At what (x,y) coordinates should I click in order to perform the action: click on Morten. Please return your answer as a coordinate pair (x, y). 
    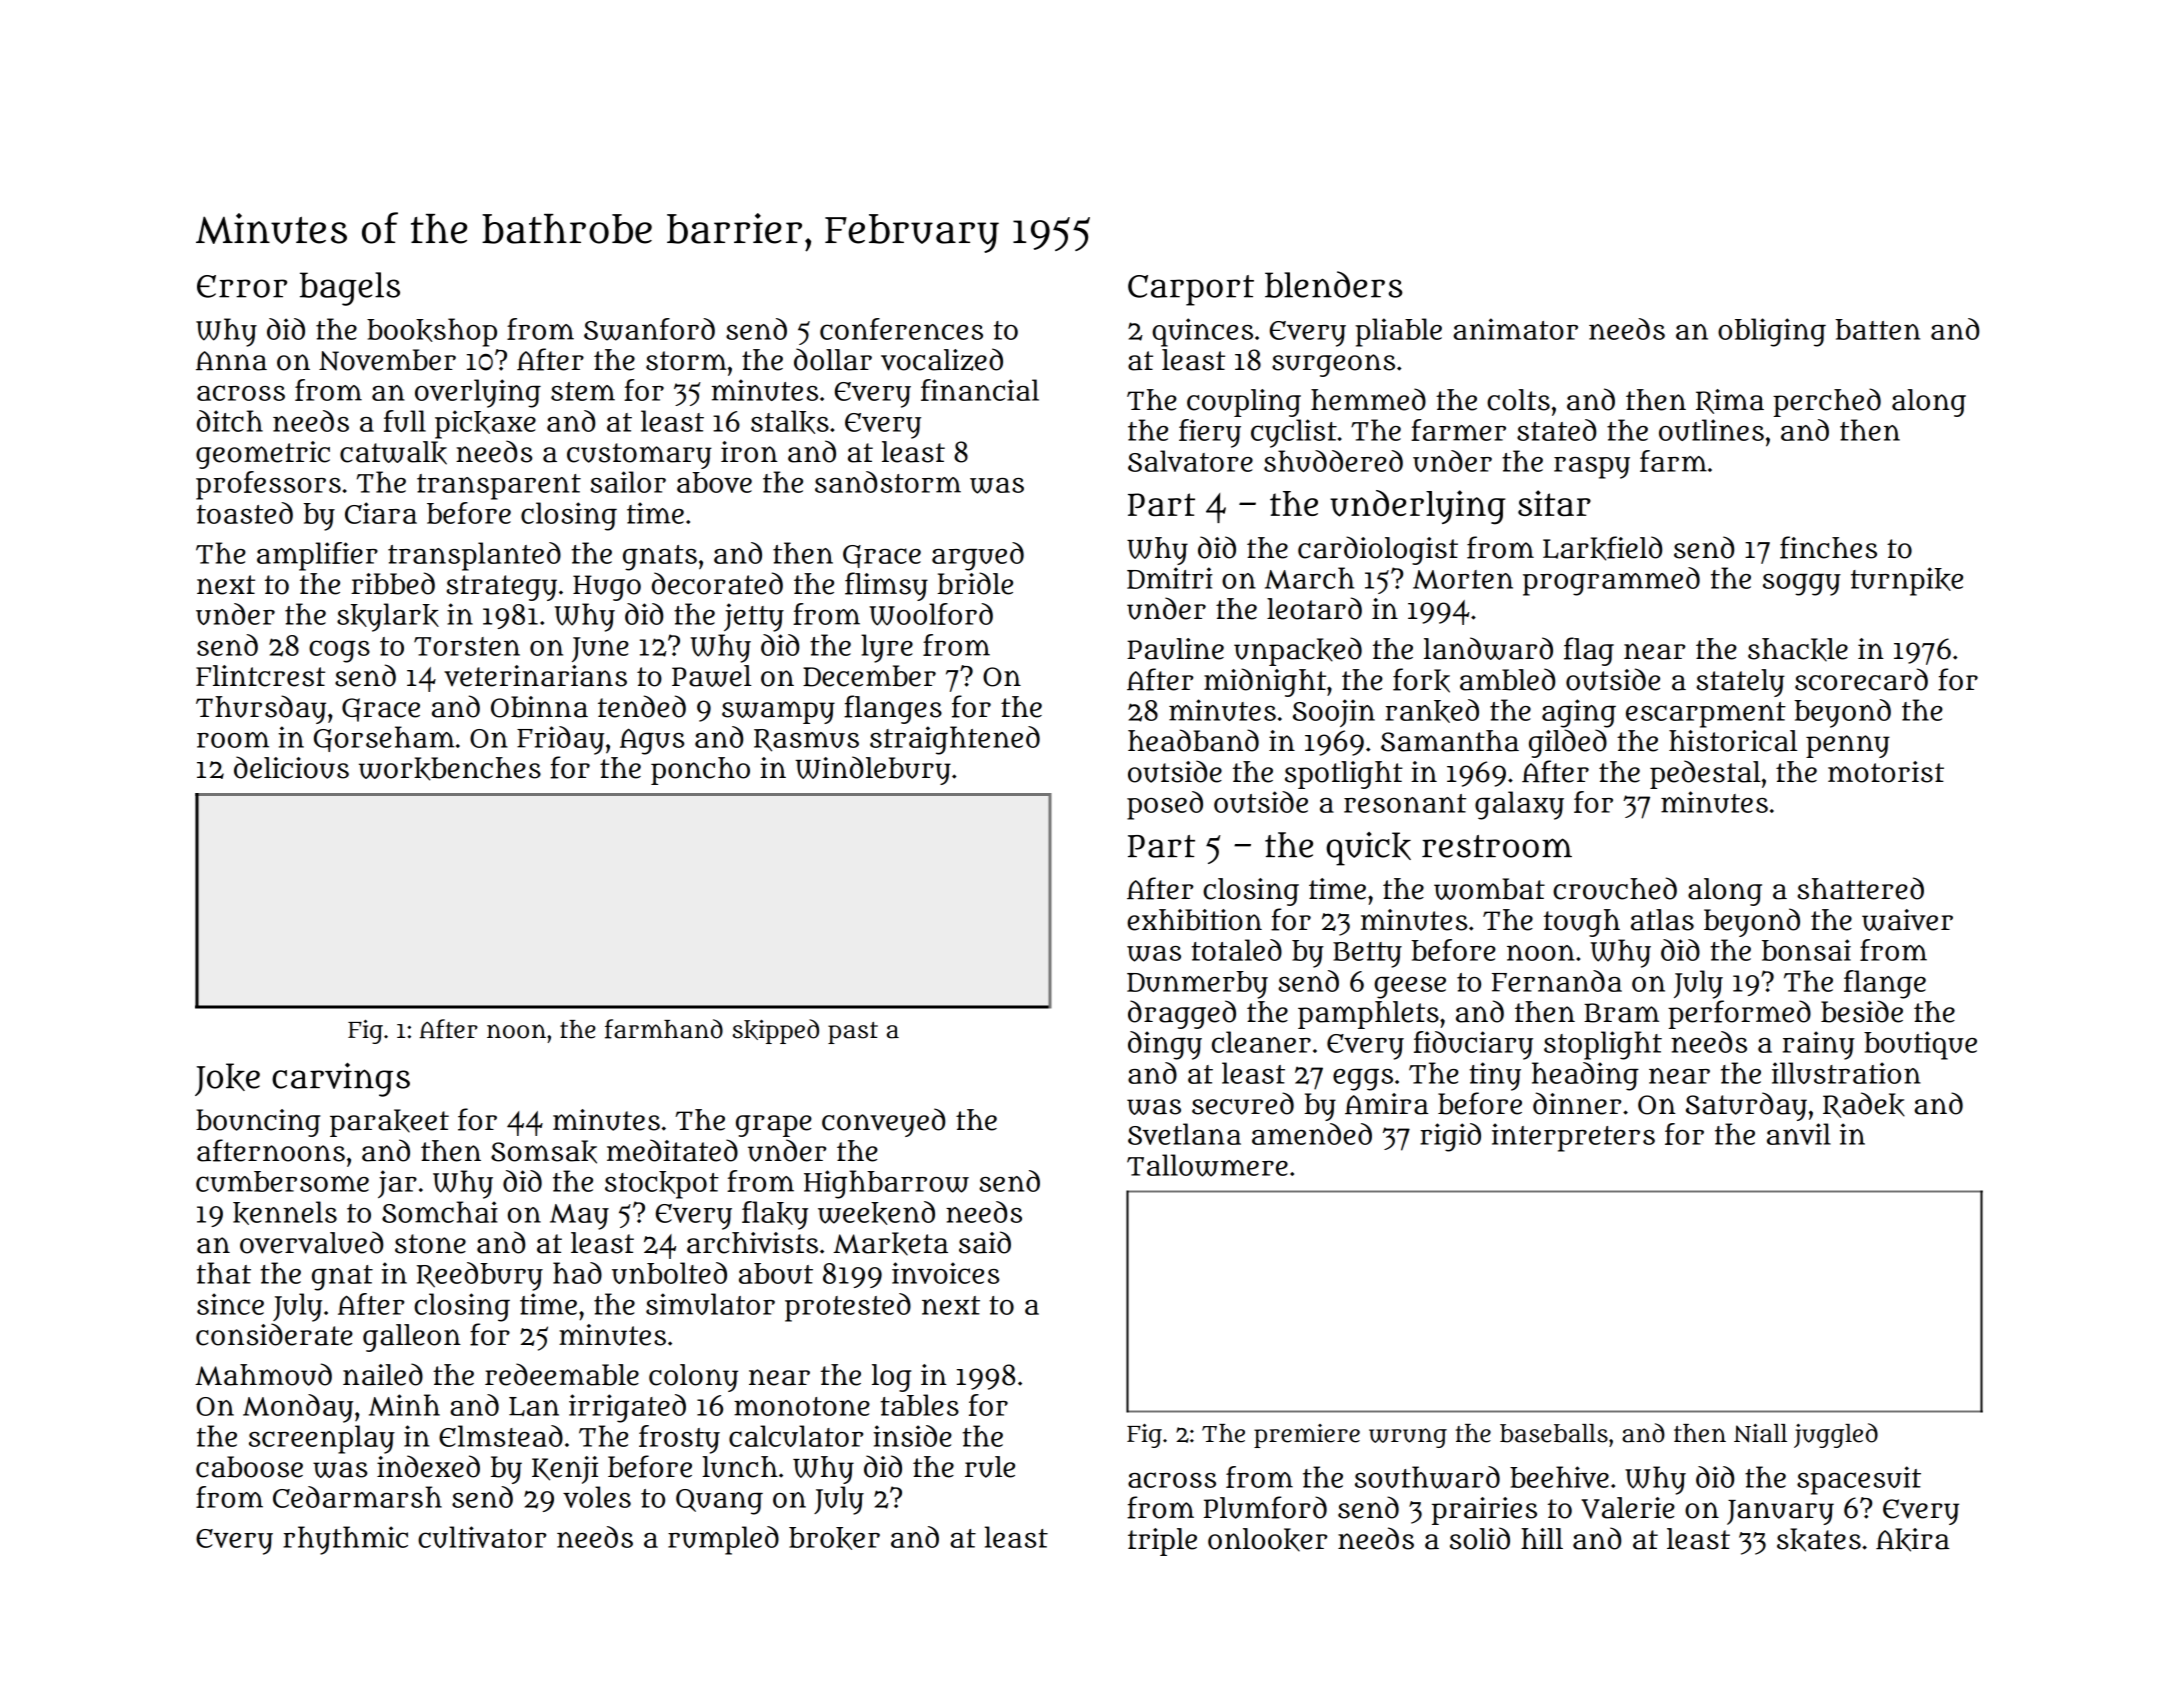
    Looking at the image, I should click on (1463, 579).
